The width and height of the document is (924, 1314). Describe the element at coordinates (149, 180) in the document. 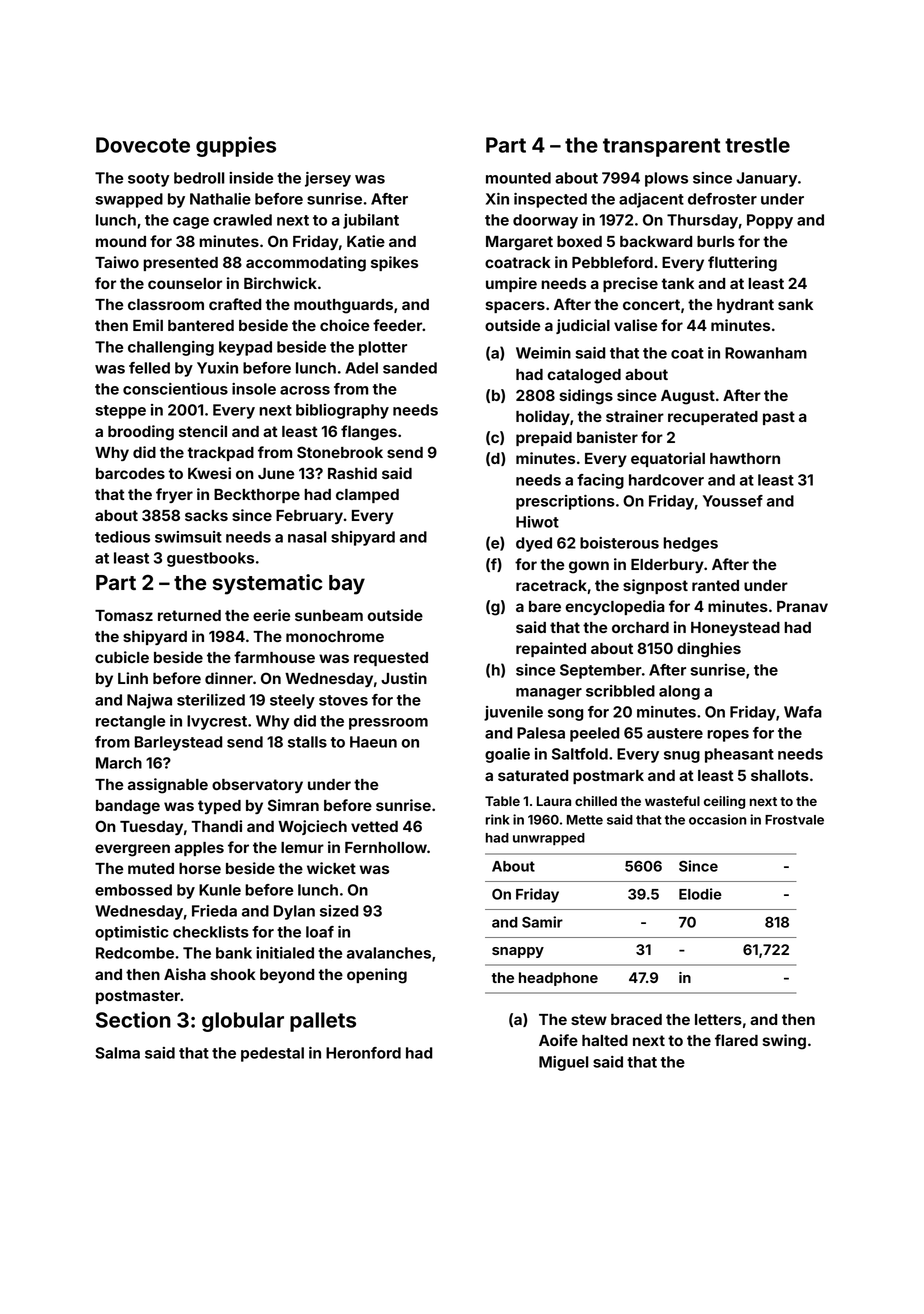

I see `sooty` at that location.
